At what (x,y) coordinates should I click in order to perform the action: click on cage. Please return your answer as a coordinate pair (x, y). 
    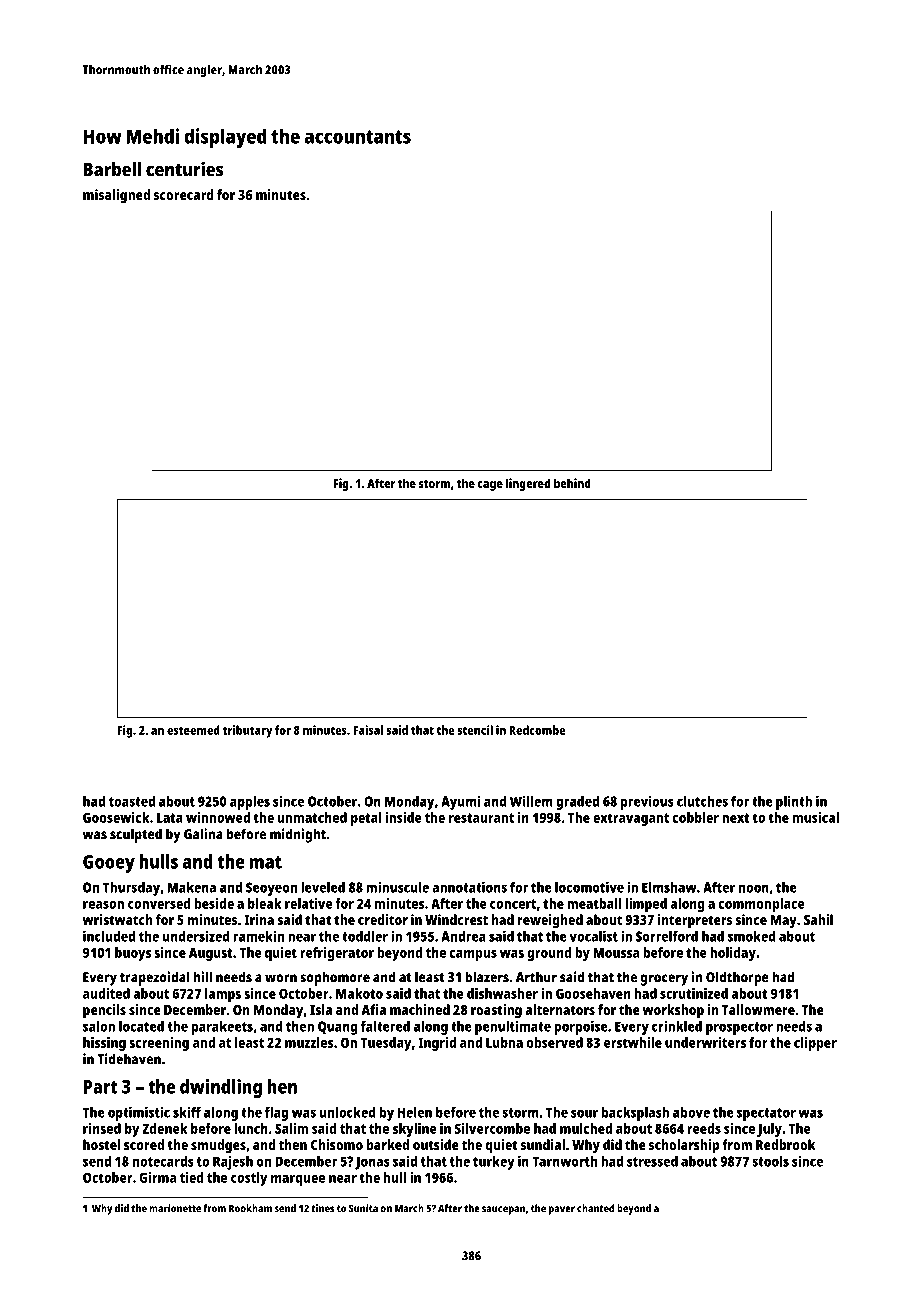
    Looking at the image, I should click on (490, 486).
